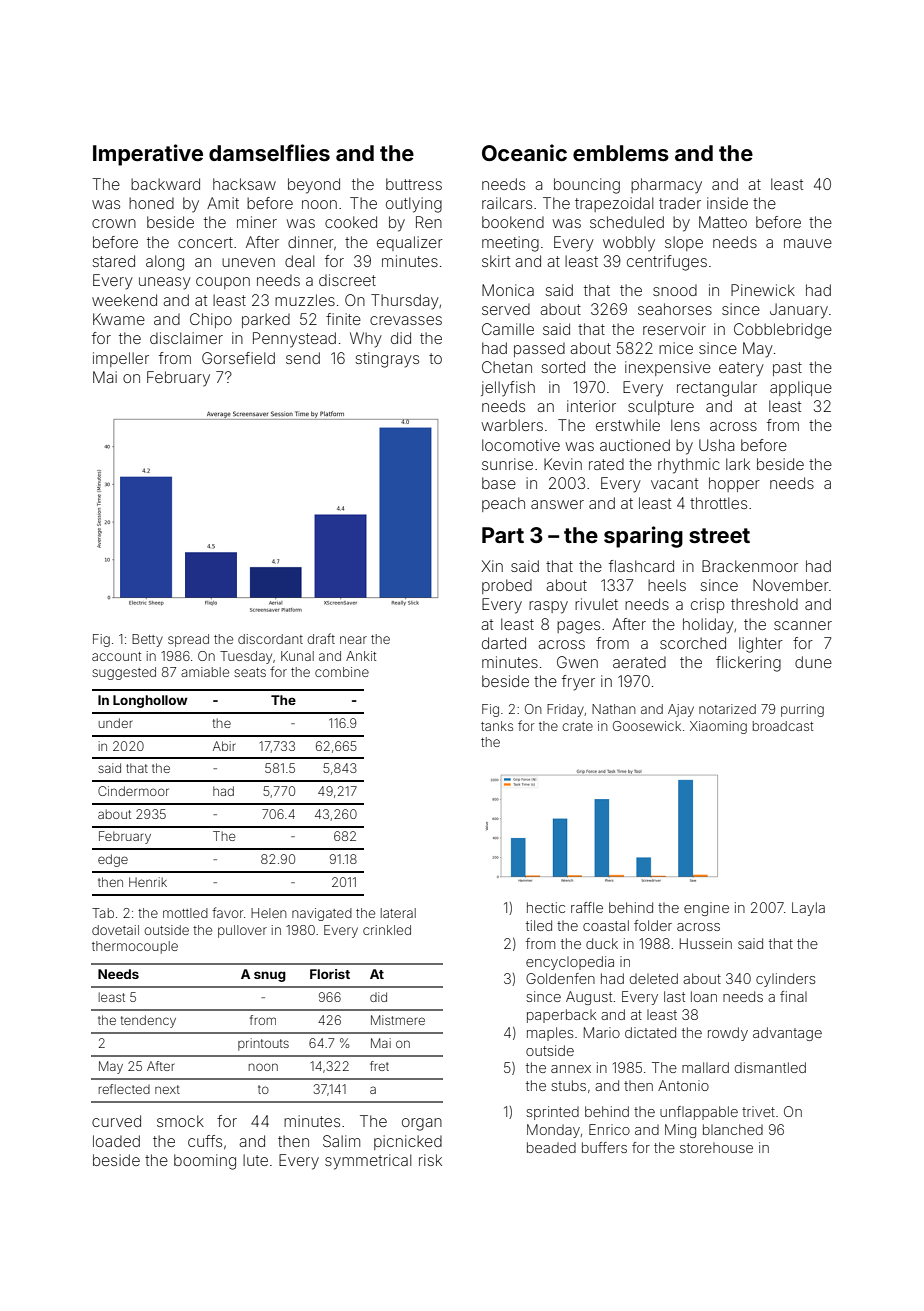  I want to click on Oceanic, so click(524, 152).
